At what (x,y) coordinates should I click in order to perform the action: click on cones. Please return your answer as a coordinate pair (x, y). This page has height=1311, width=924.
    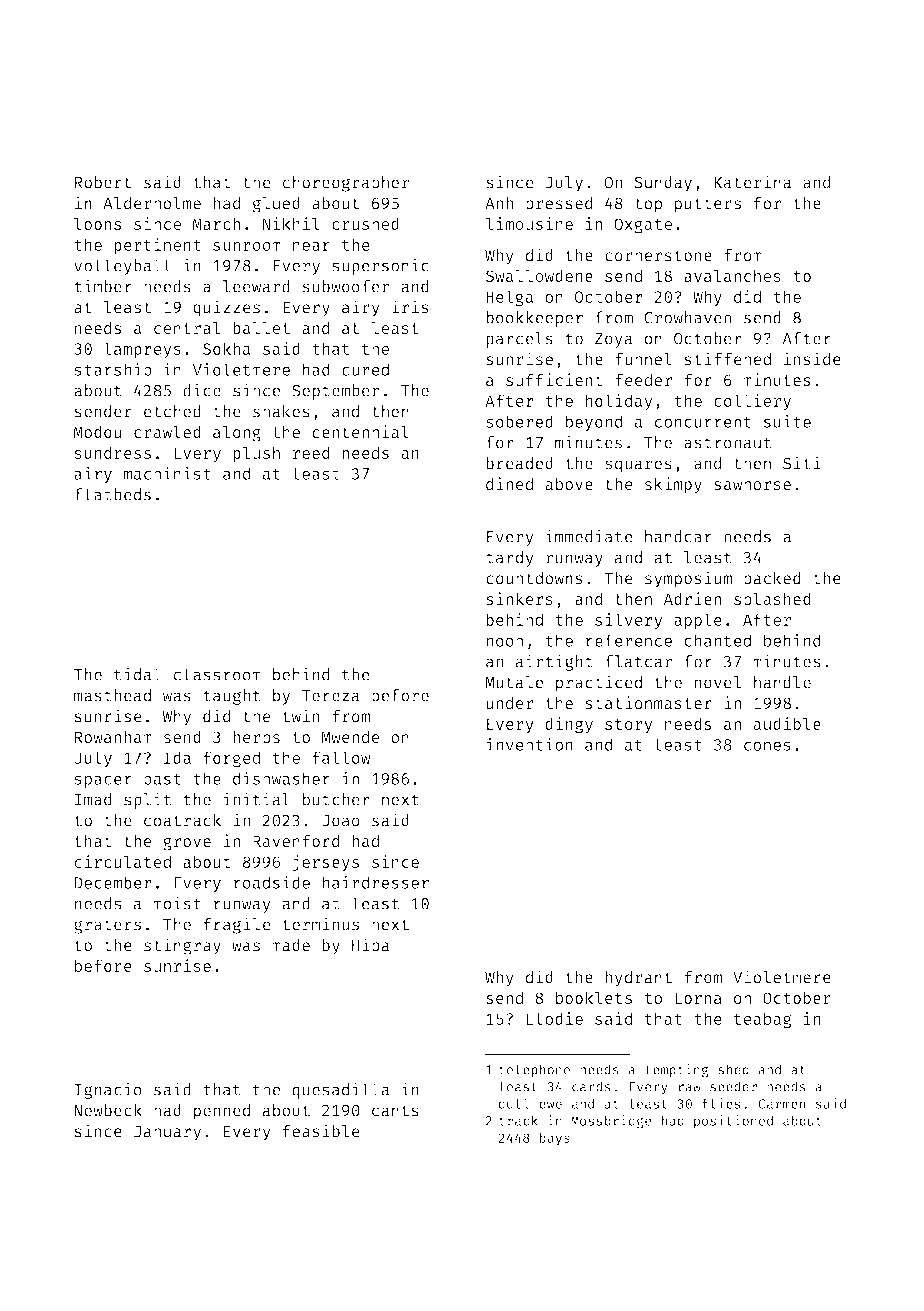
    Looking at the image, I should click on (767, 746).
